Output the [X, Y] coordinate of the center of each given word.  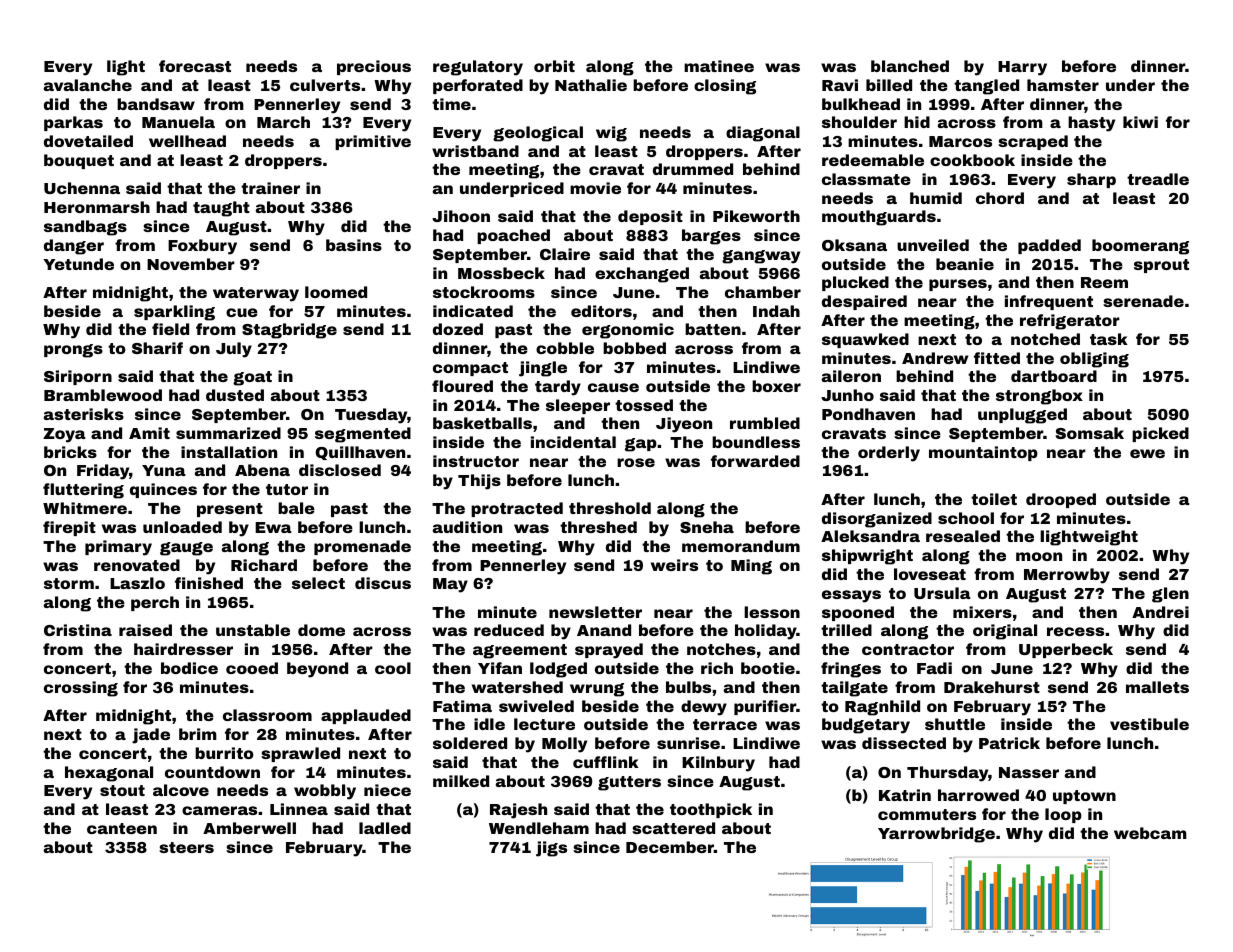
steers [186, 847]
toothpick [711, 810]
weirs [674, 565]
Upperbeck [1066, 650]
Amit [149, 433]
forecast [195, 66]
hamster [1063, 85]
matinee [719, 66]
